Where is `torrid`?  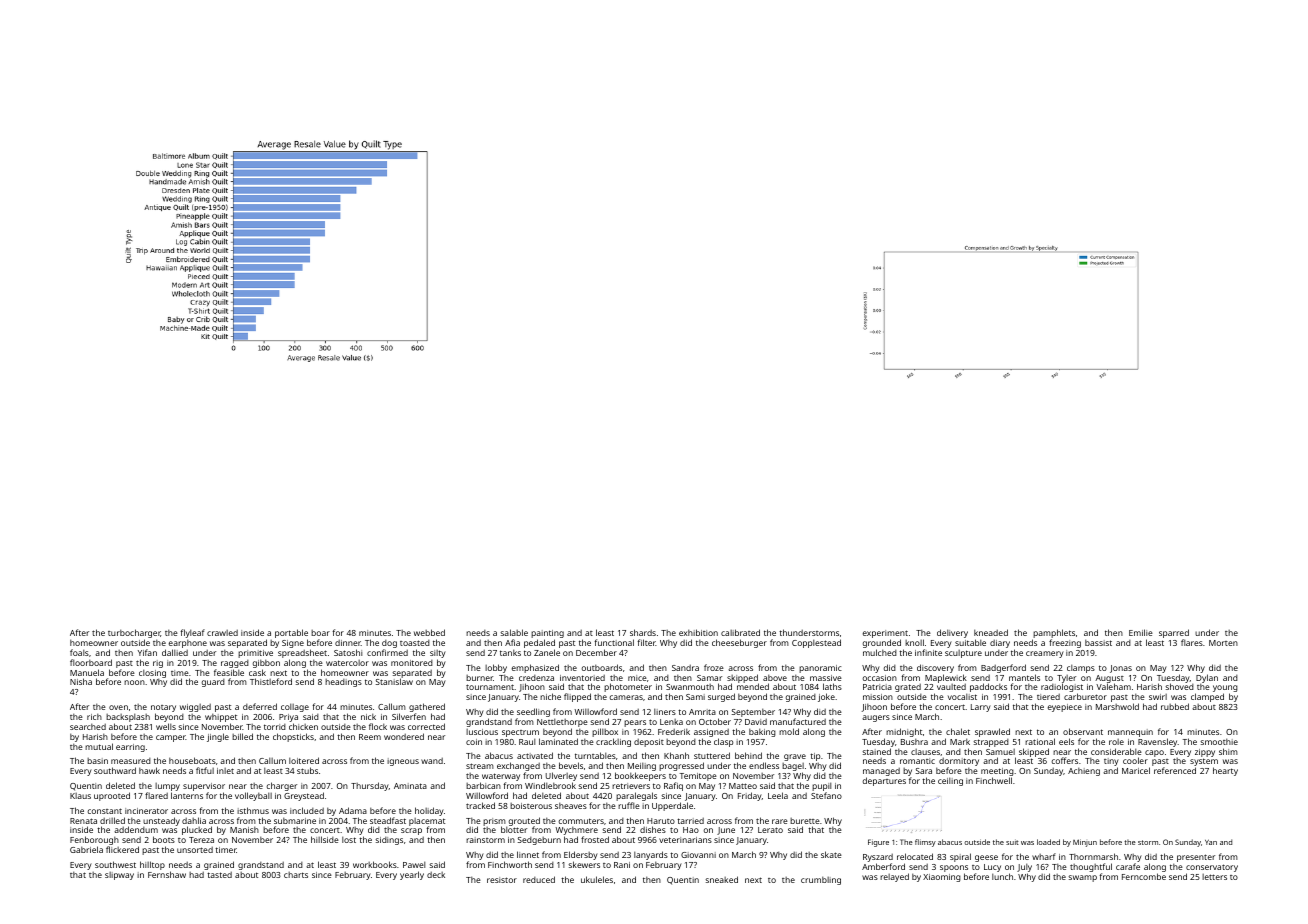 torrid is located at coordinates (275, 727).
